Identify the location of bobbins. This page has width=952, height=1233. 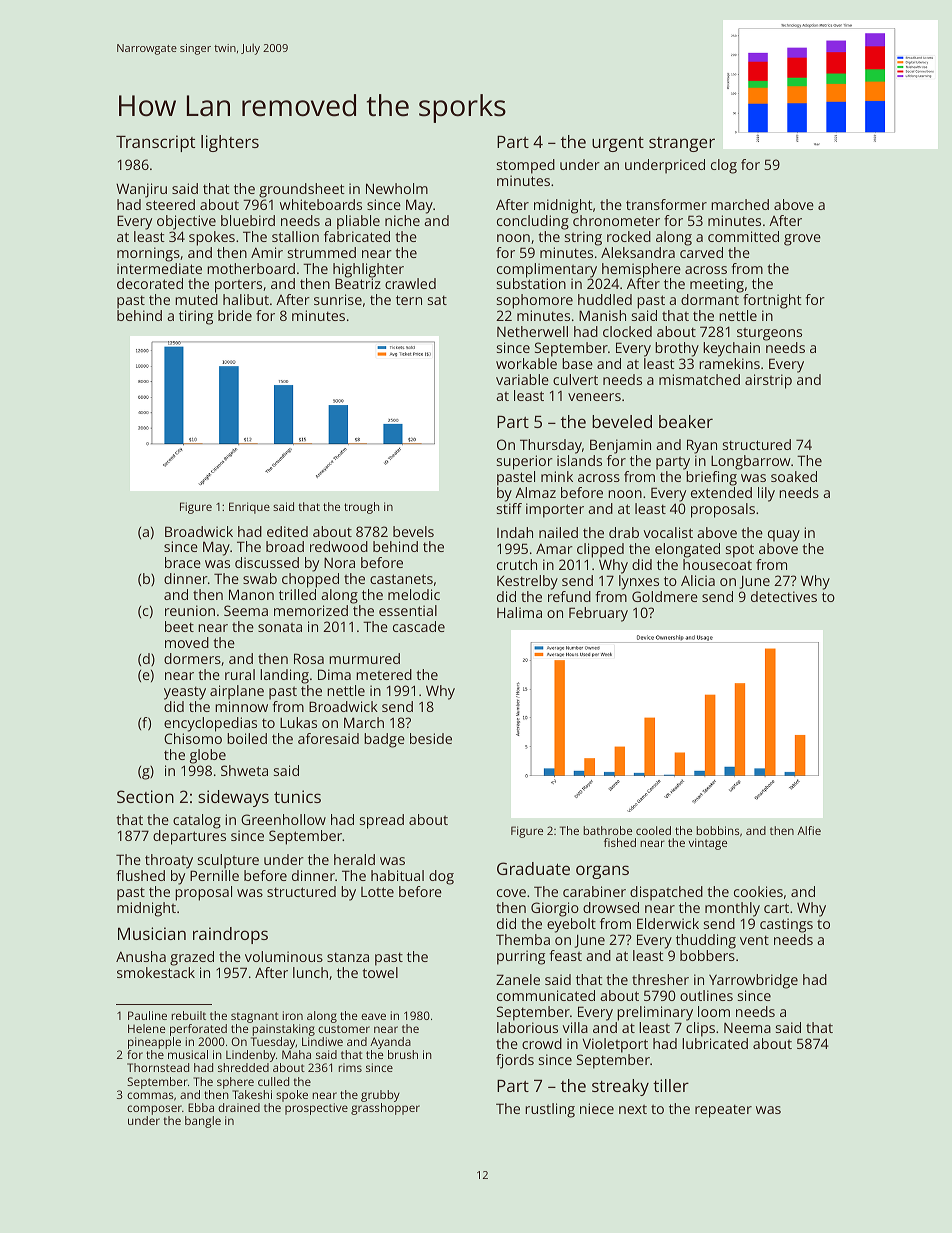
(717, 830).
